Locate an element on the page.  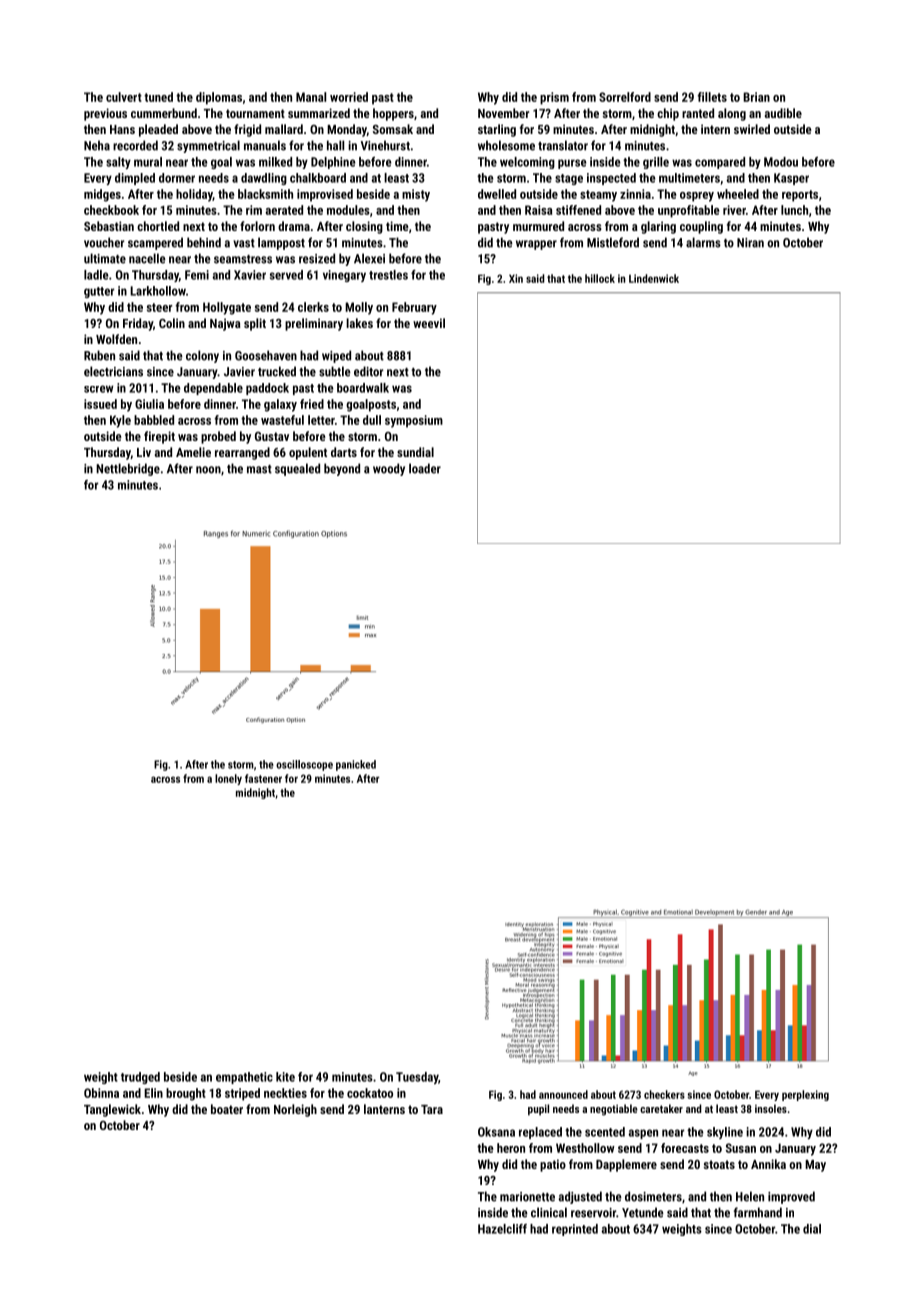
loader is located at coordinates (425, 468).
